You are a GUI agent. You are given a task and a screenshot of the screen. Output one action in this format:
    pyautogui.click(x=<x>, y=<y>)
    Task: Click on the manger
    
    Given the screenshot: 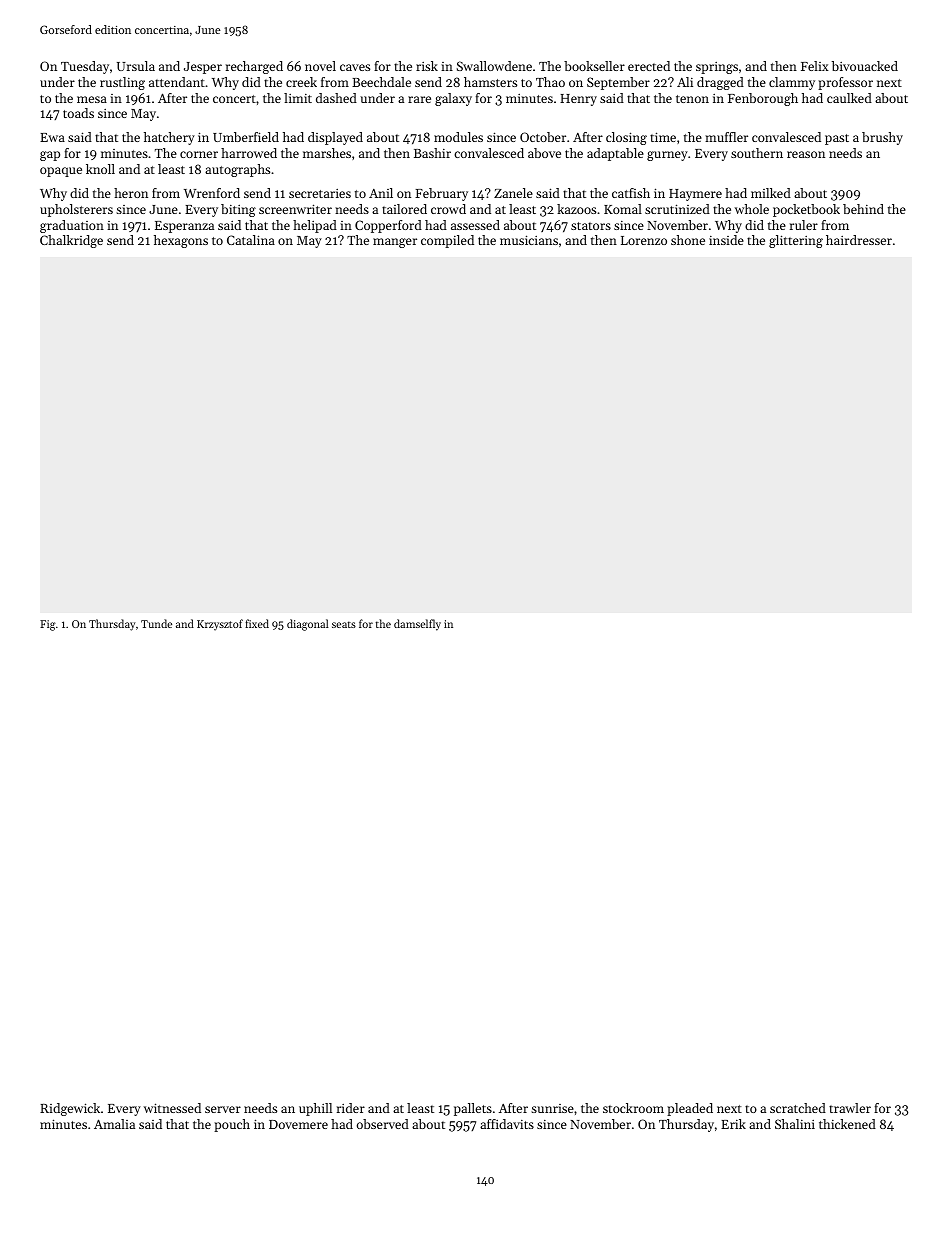 What is the action you would take?
    pyautogui.click(x=395, y=243)
